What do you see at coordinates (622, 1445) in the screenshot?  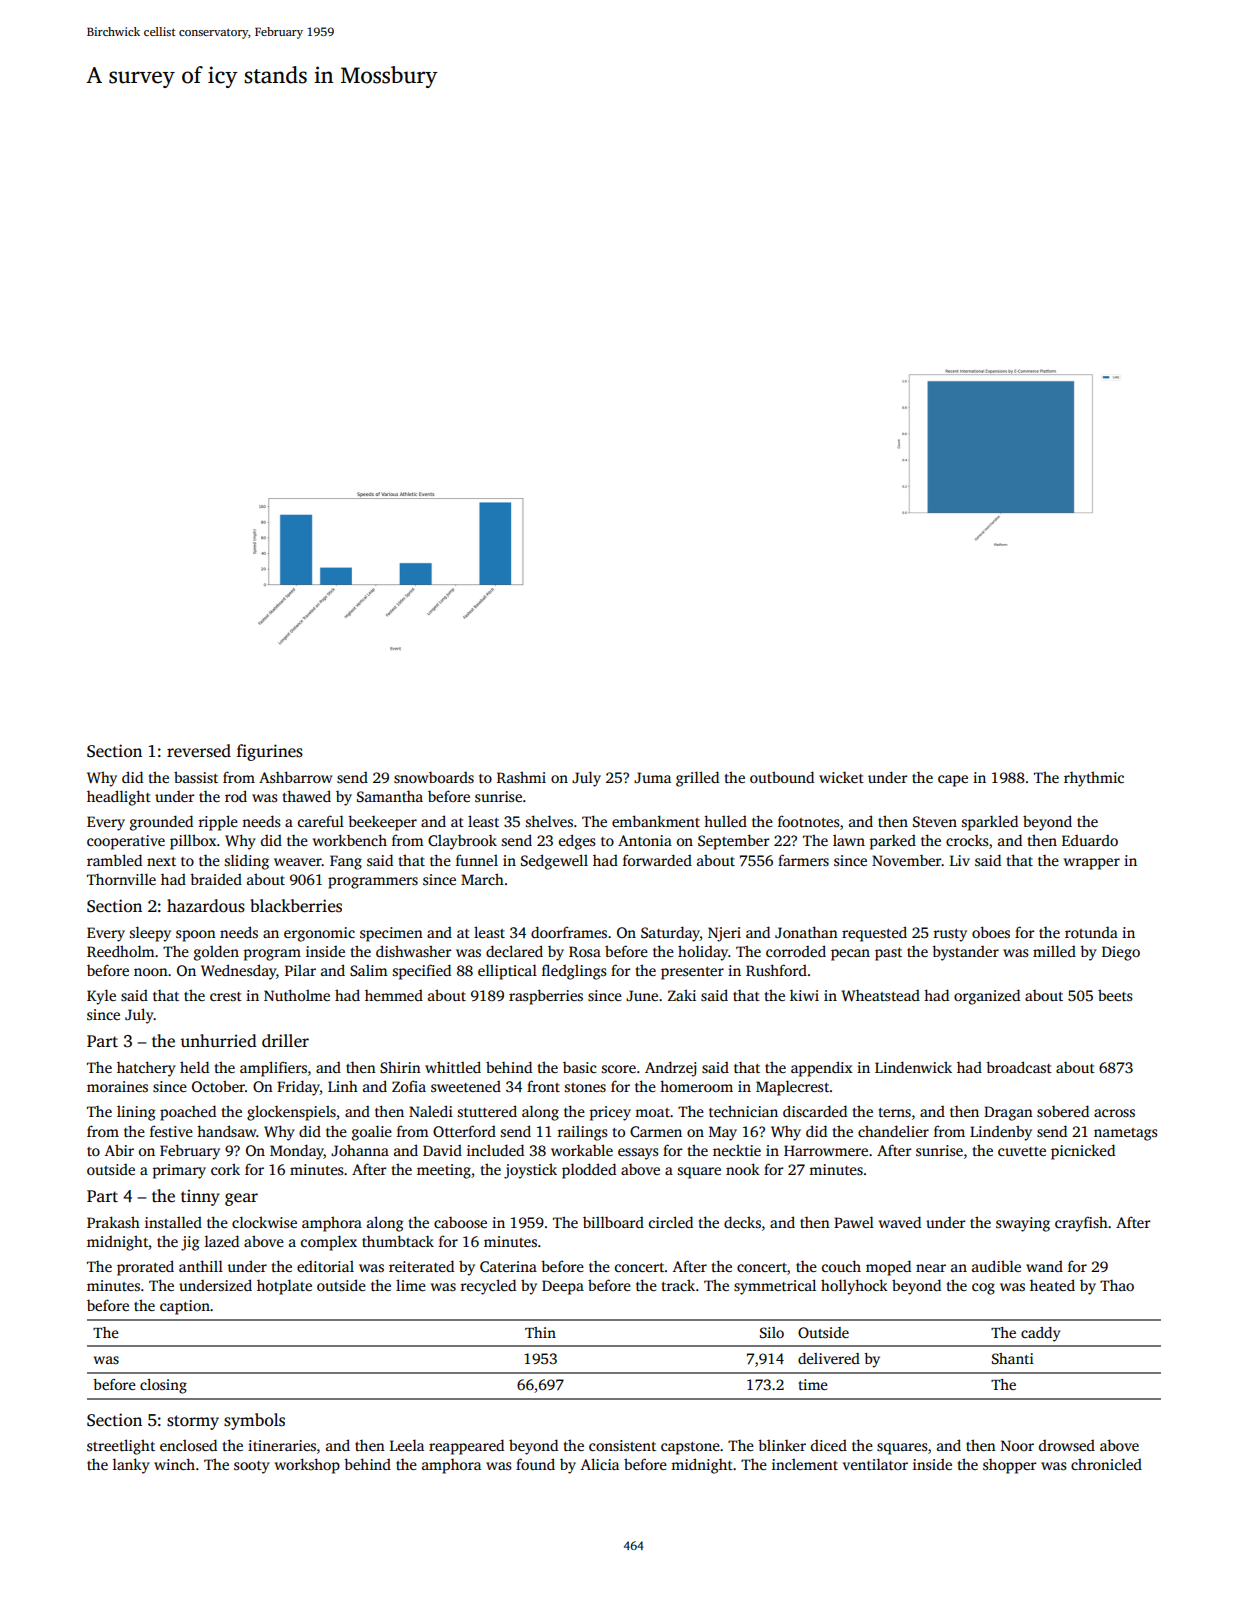 I see `consistent` at bounding box center [622, 1445].
